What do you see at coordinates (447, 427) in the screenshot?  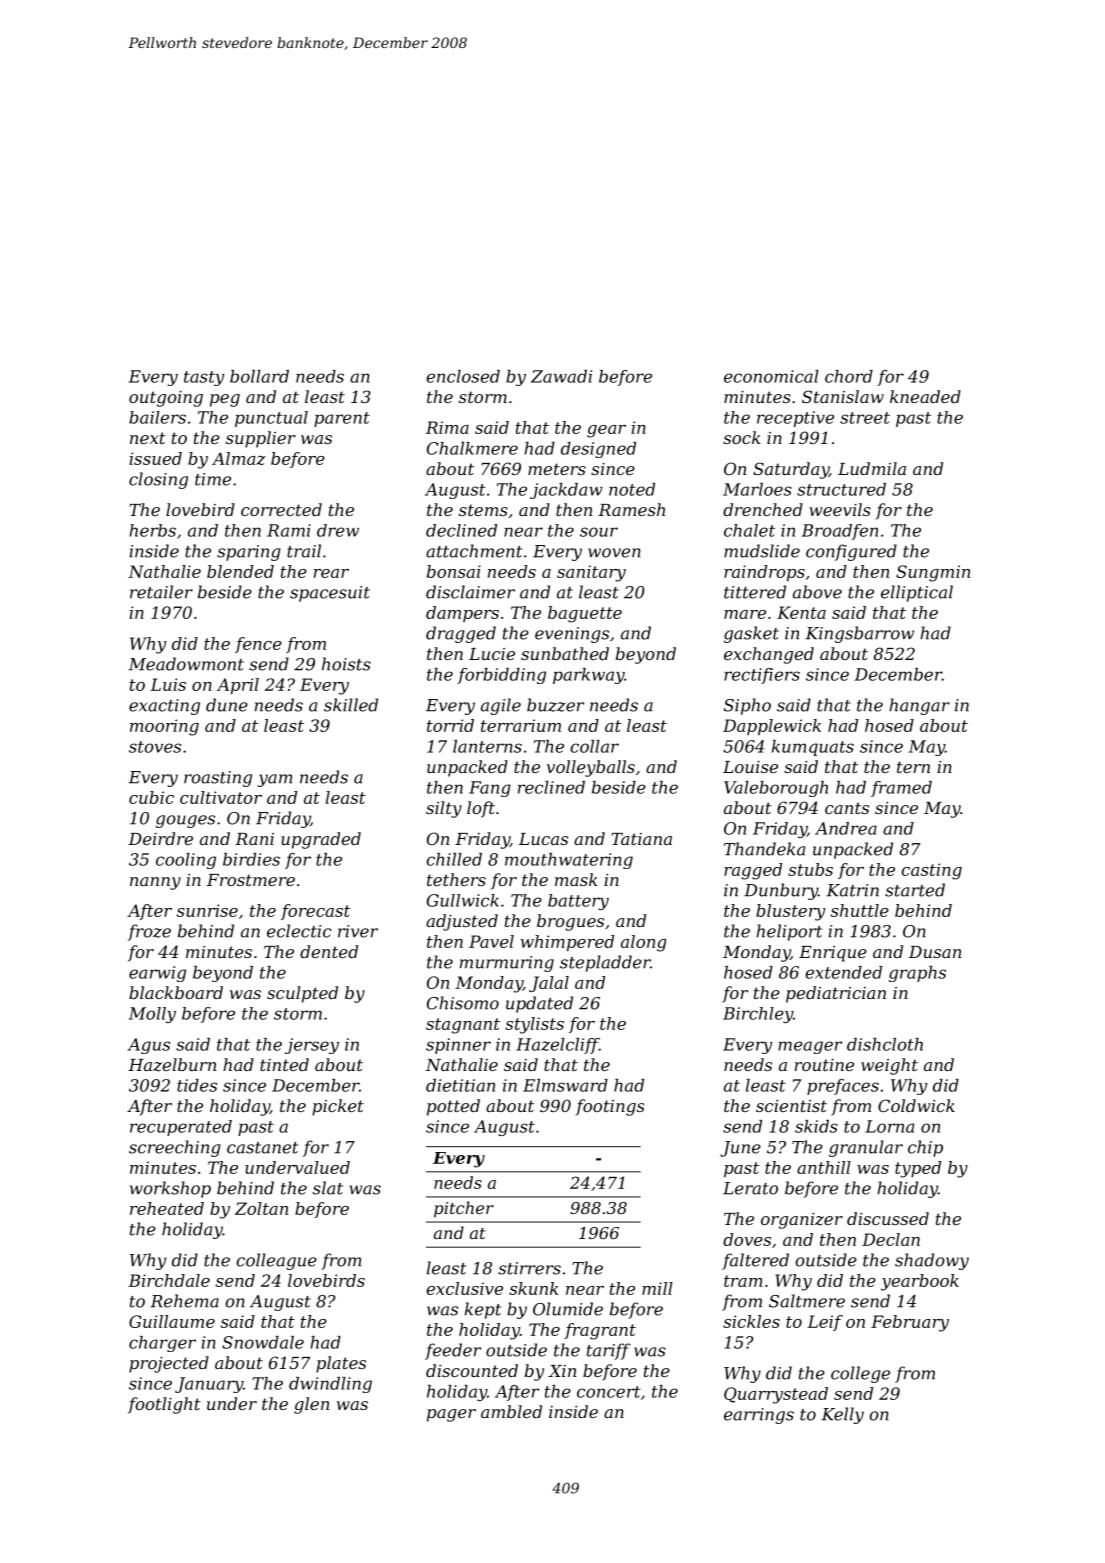 I see `Rima` at bounding box center [447, 427].
